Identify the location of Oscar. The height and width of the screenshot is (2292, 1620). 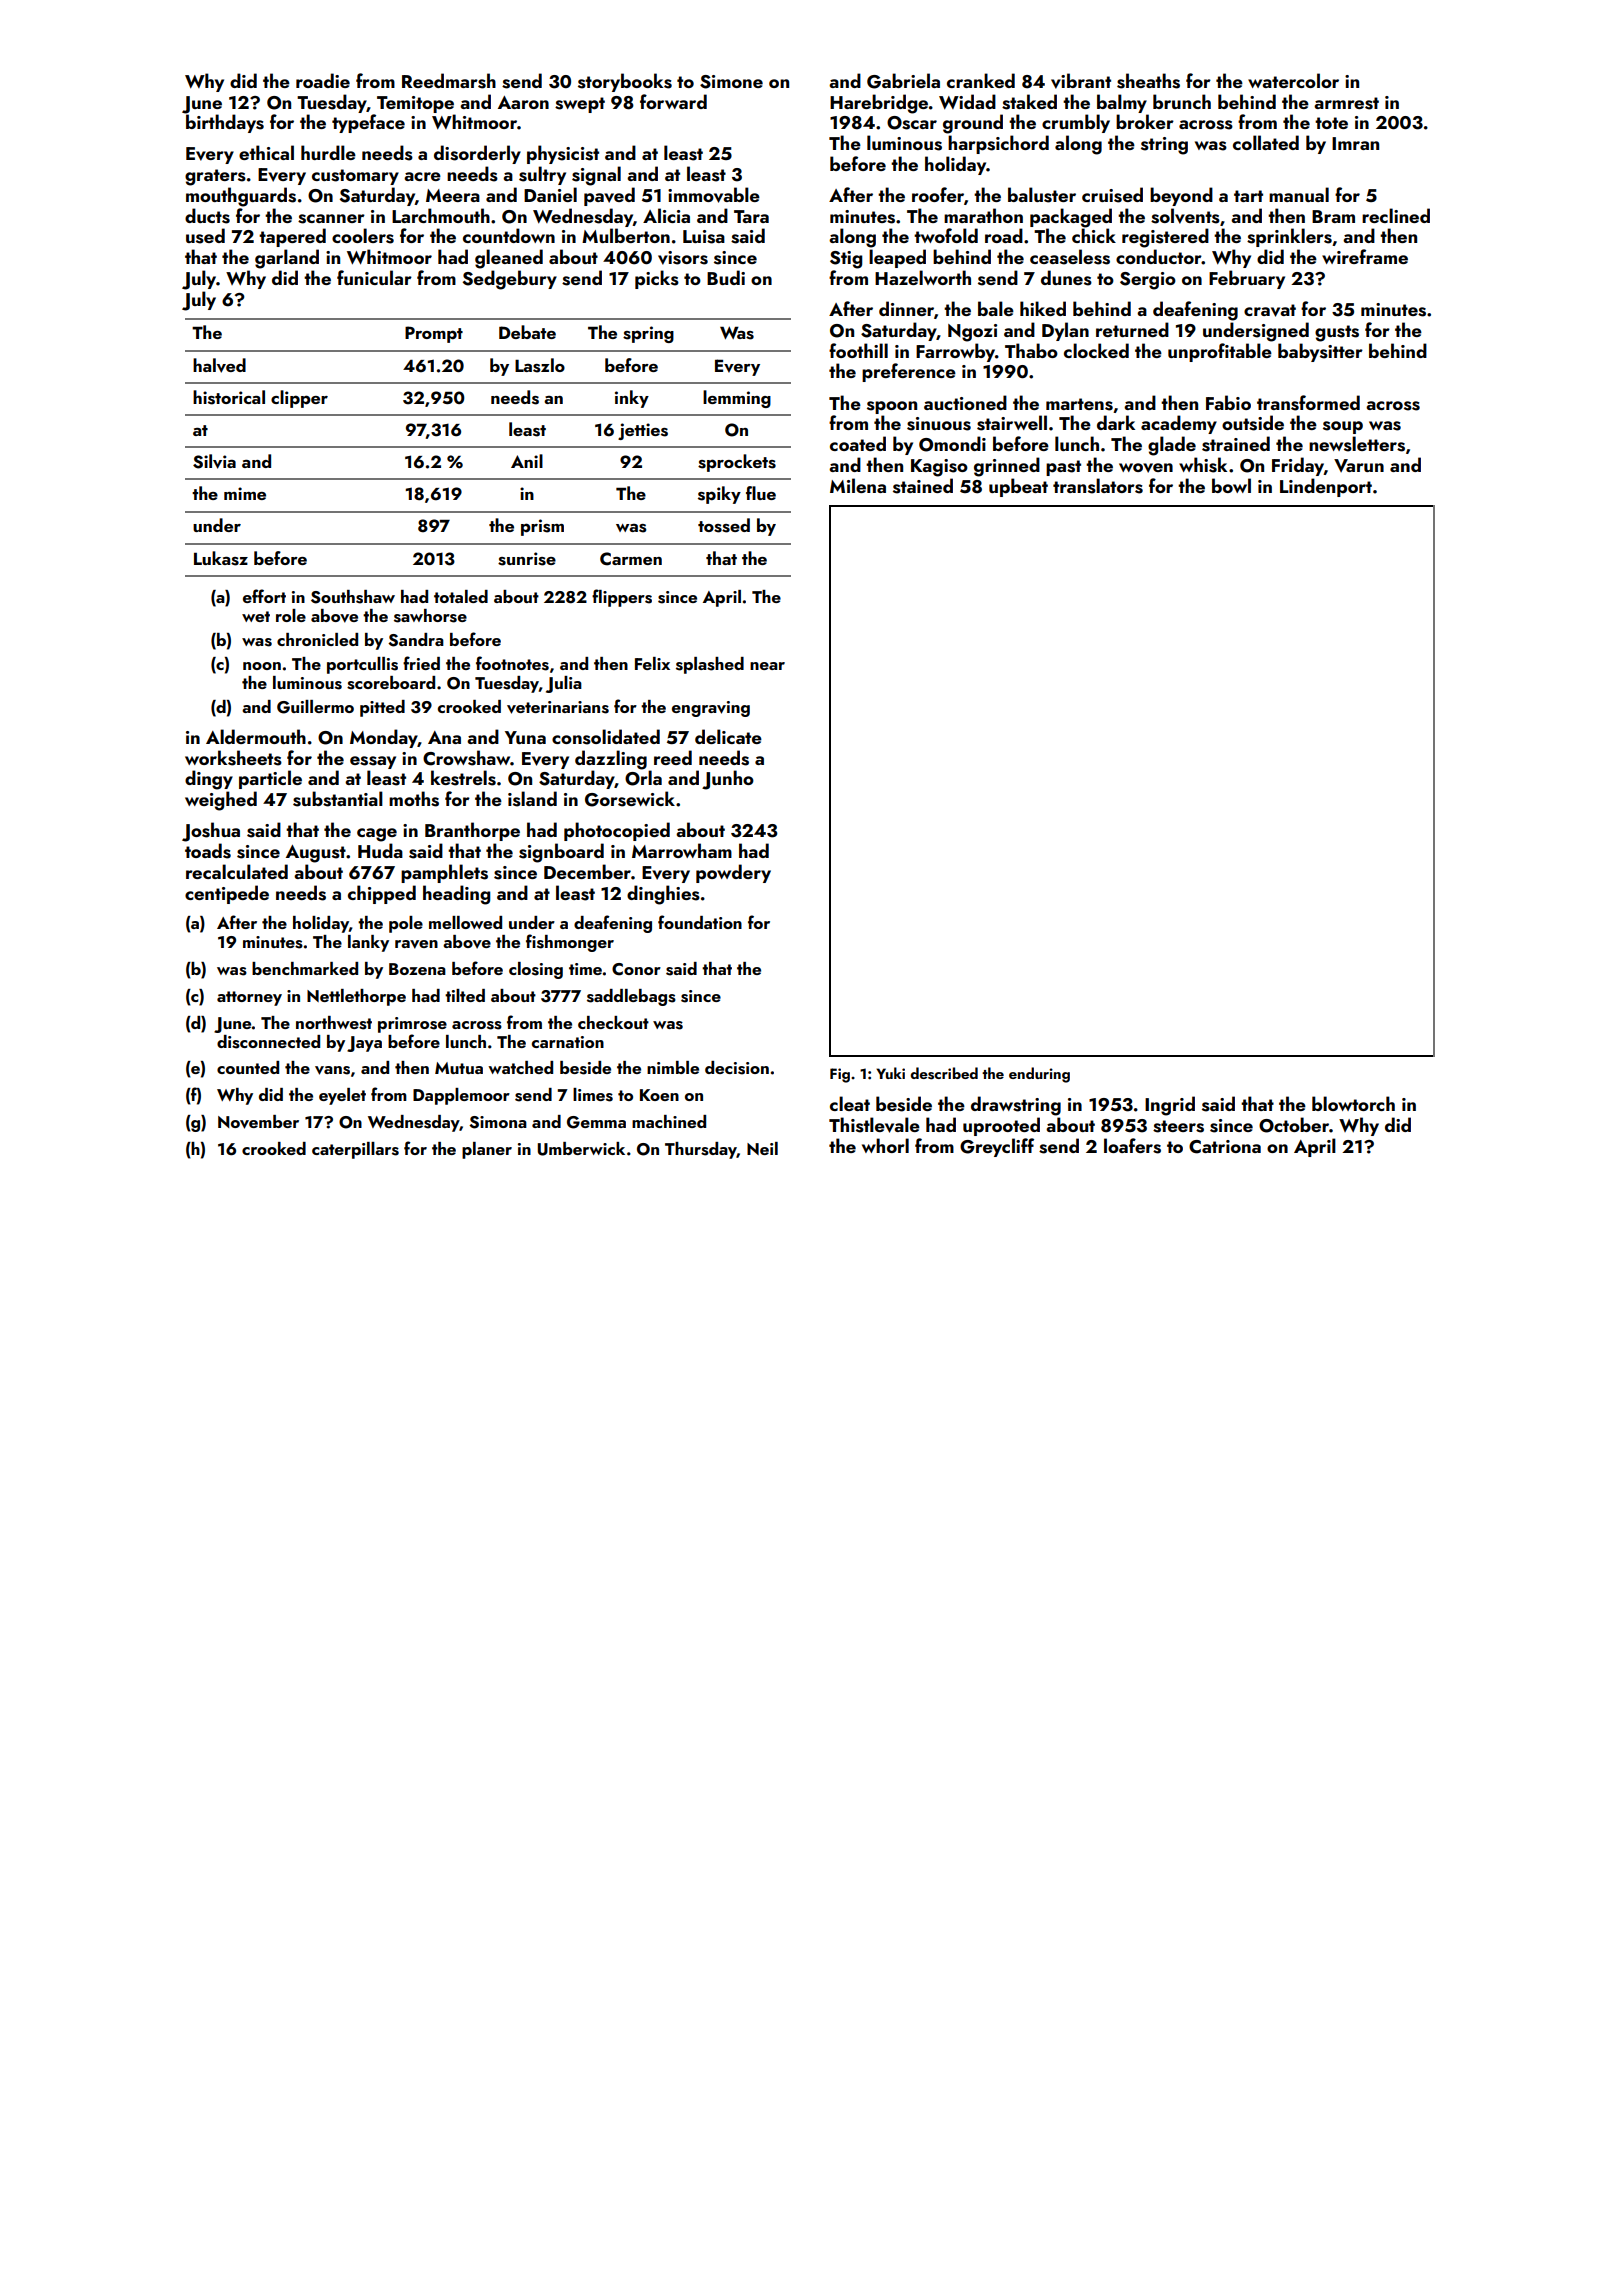
(912, 123).
